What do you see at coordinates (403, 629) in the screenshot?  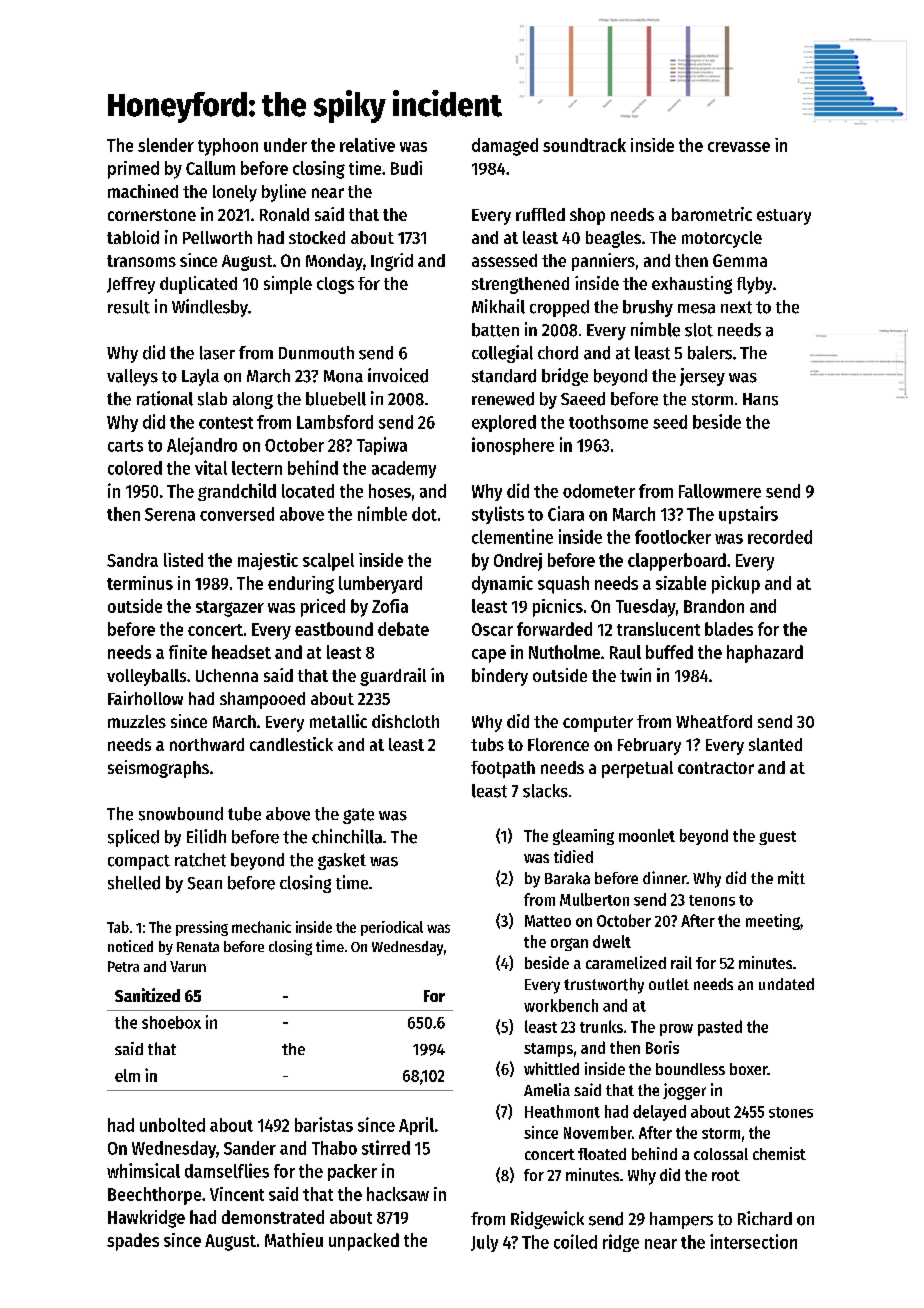 I see `debate` at bounding box center [403, 629].
